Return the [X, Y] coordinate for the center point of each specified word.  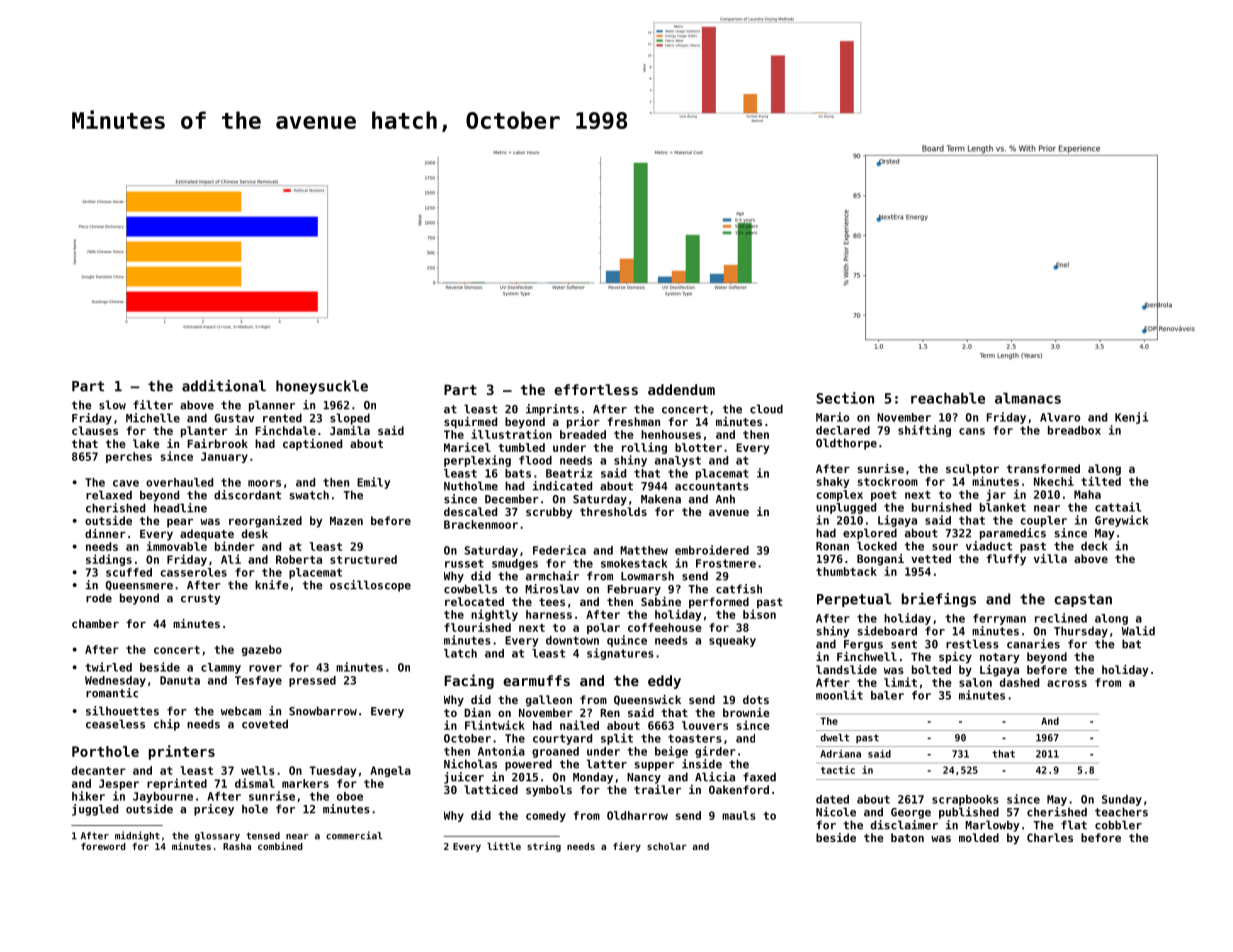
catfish [739, 589]
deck [1094, 546]
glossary [217, 836]
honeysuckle [322, 387]
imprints [552, 410]
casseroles [193, 572]
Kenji [1132, 418]
